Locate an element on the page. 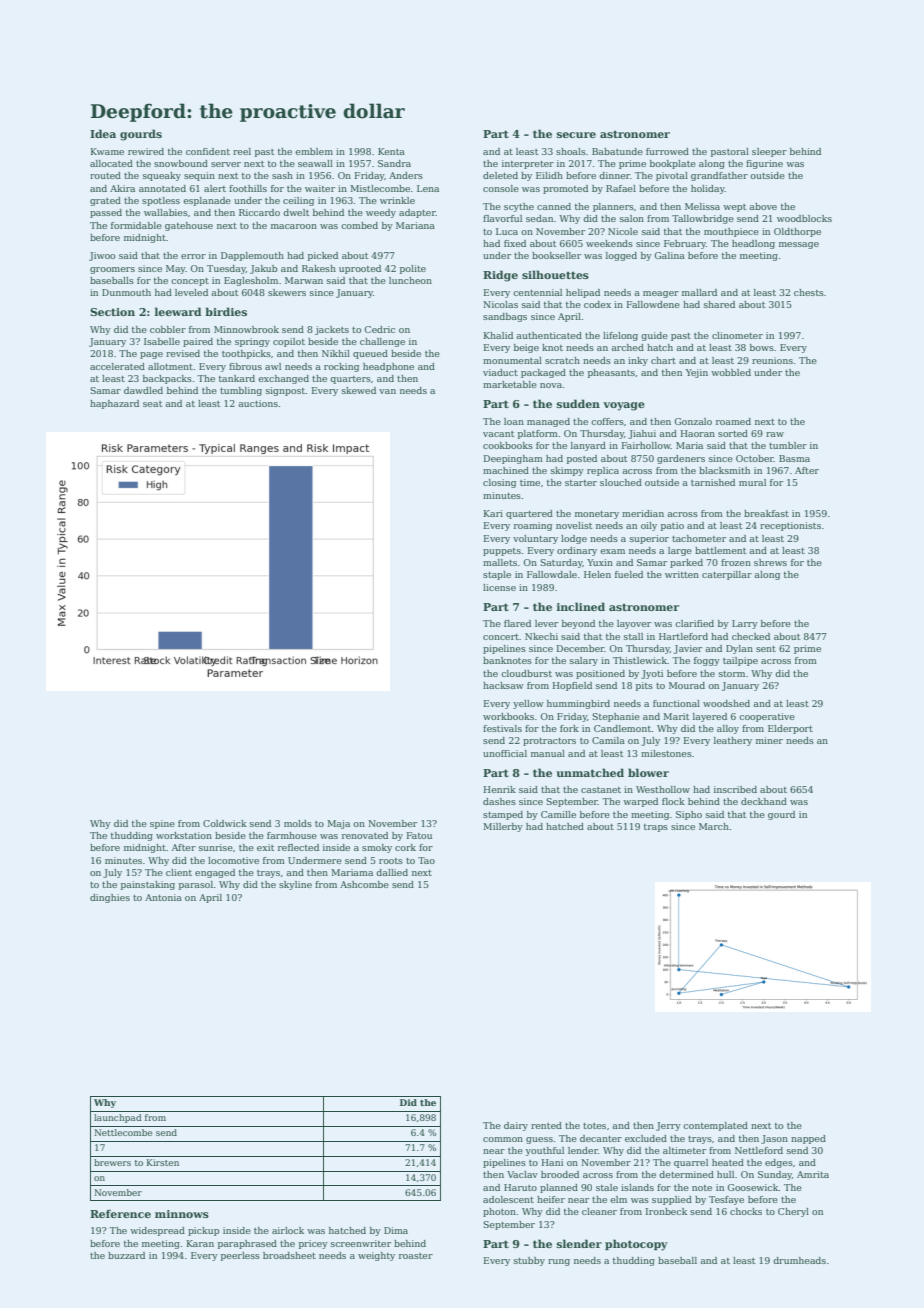 The image size is (924, 1308). milestones is located at coordinates (666, 753).
